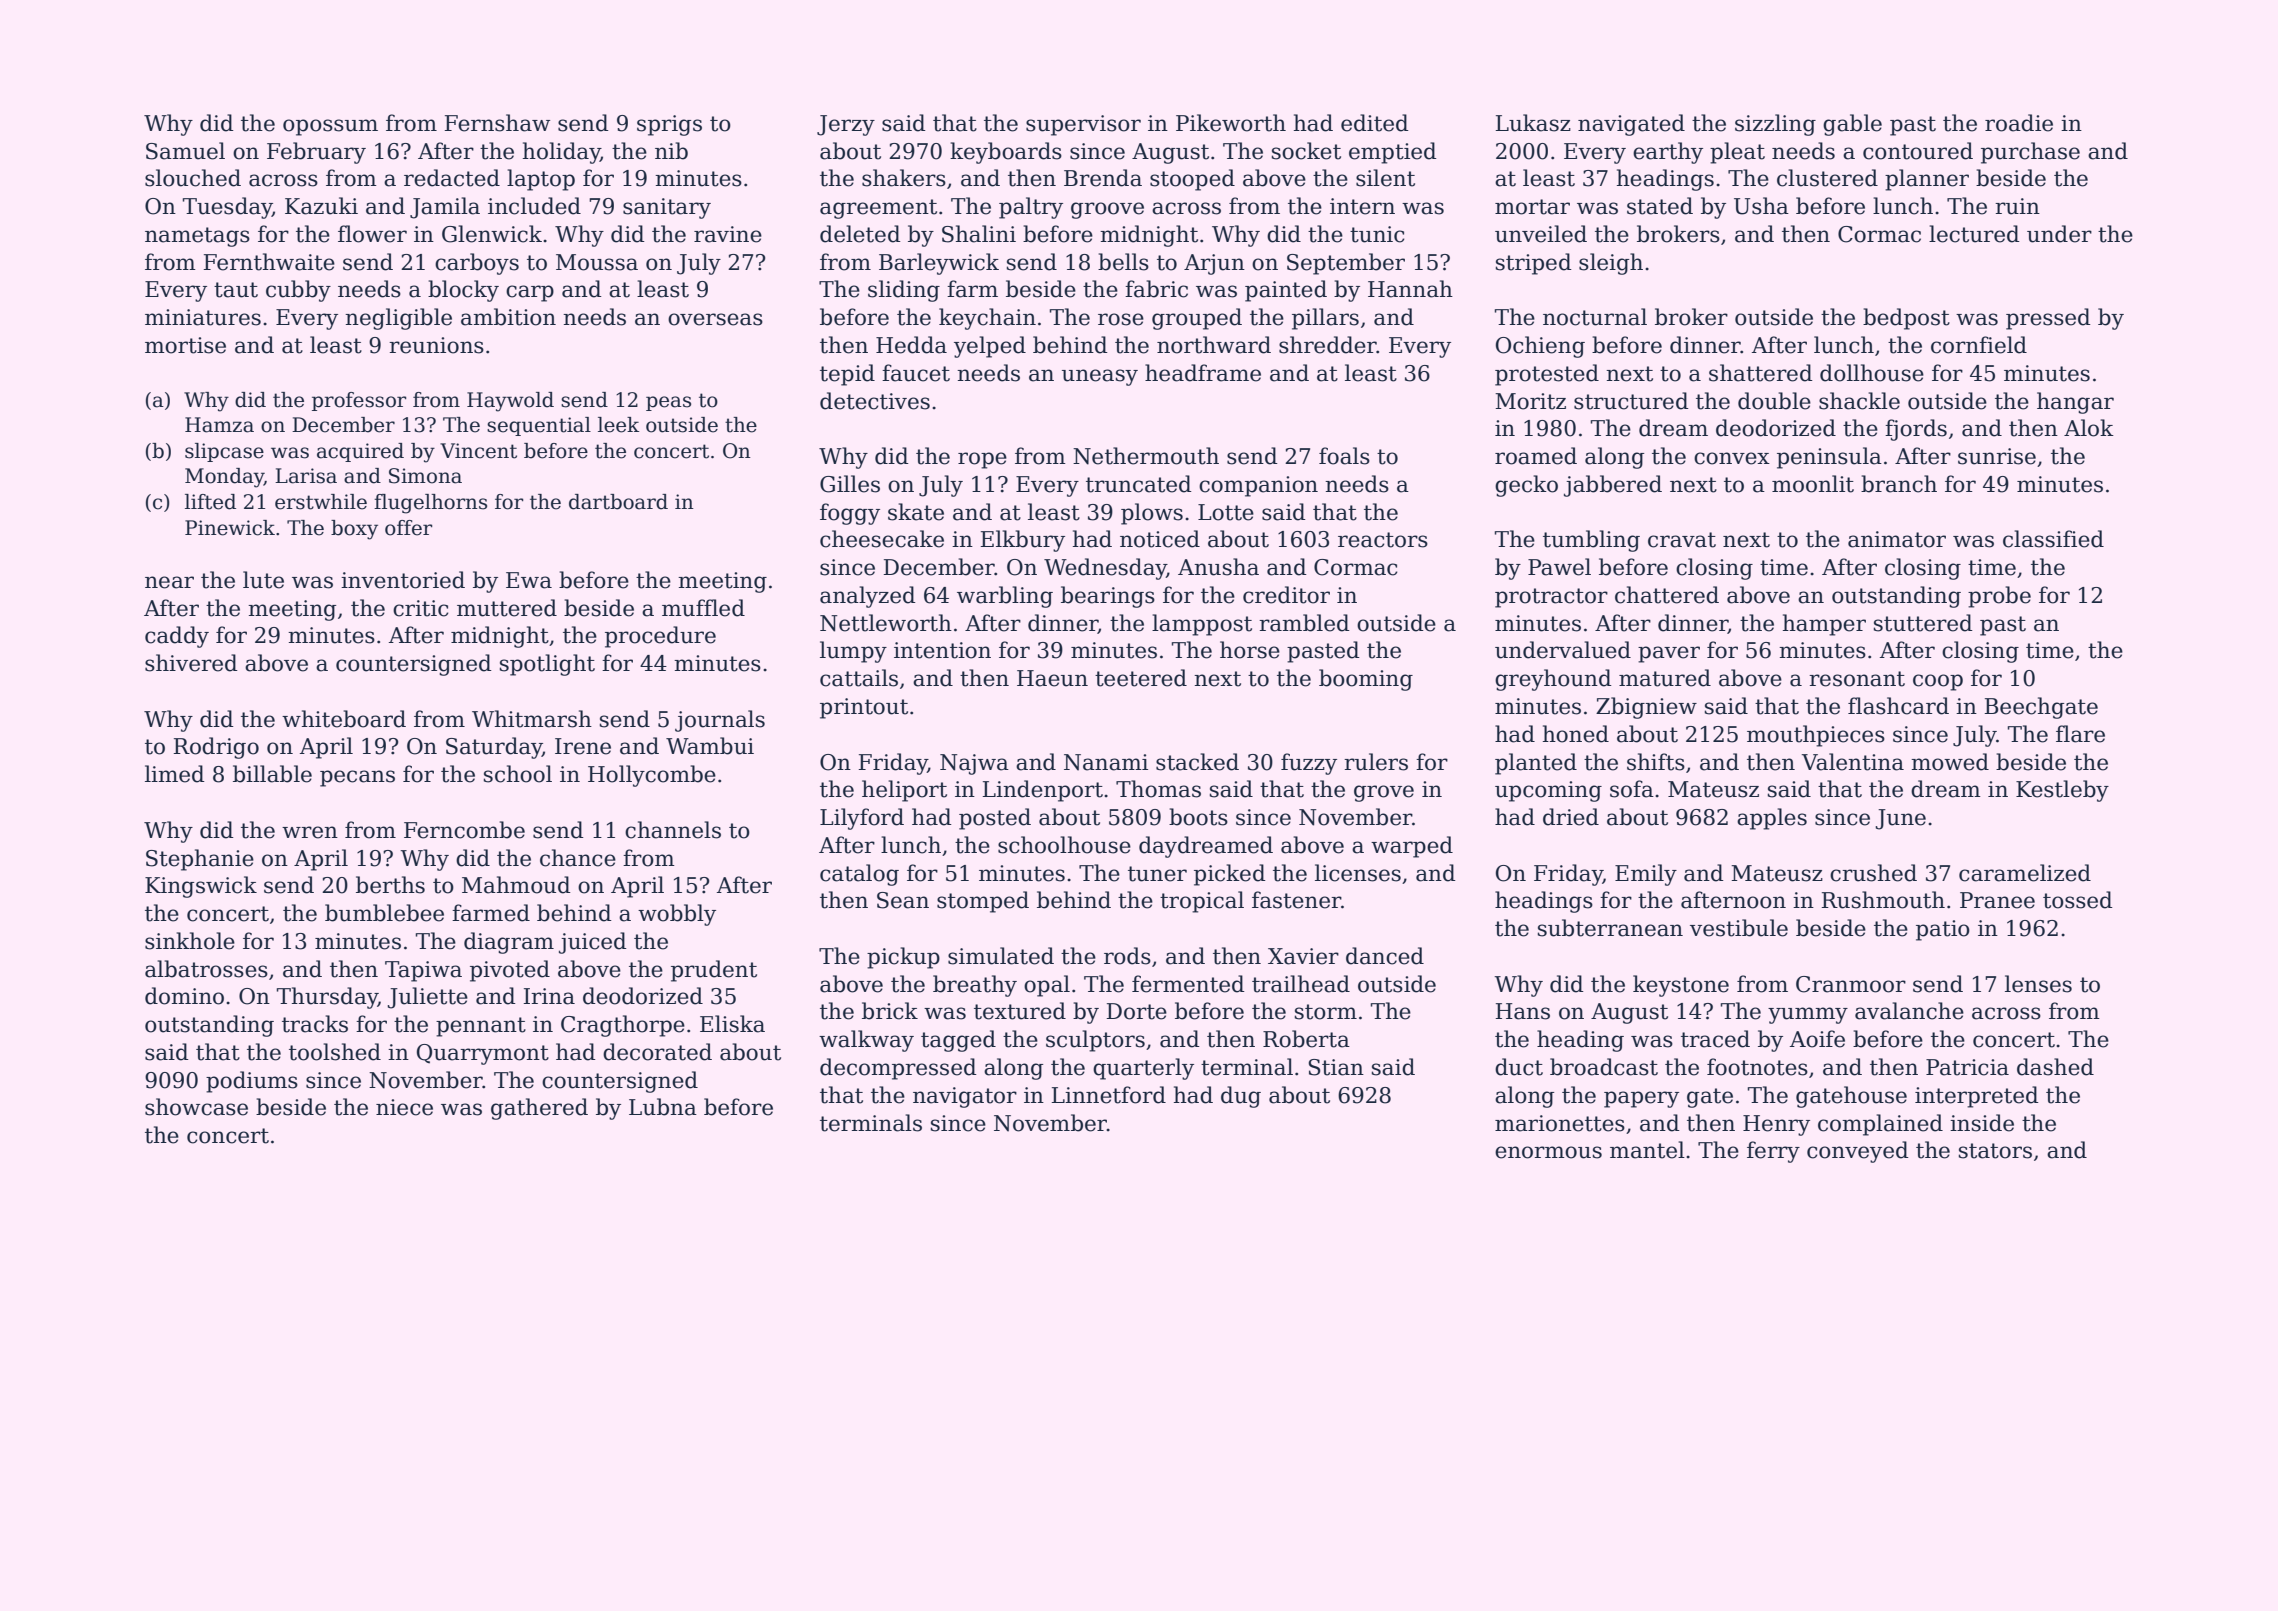 This image has height=1611, width=2278. I want to click on gable, so click(1852, 125).
